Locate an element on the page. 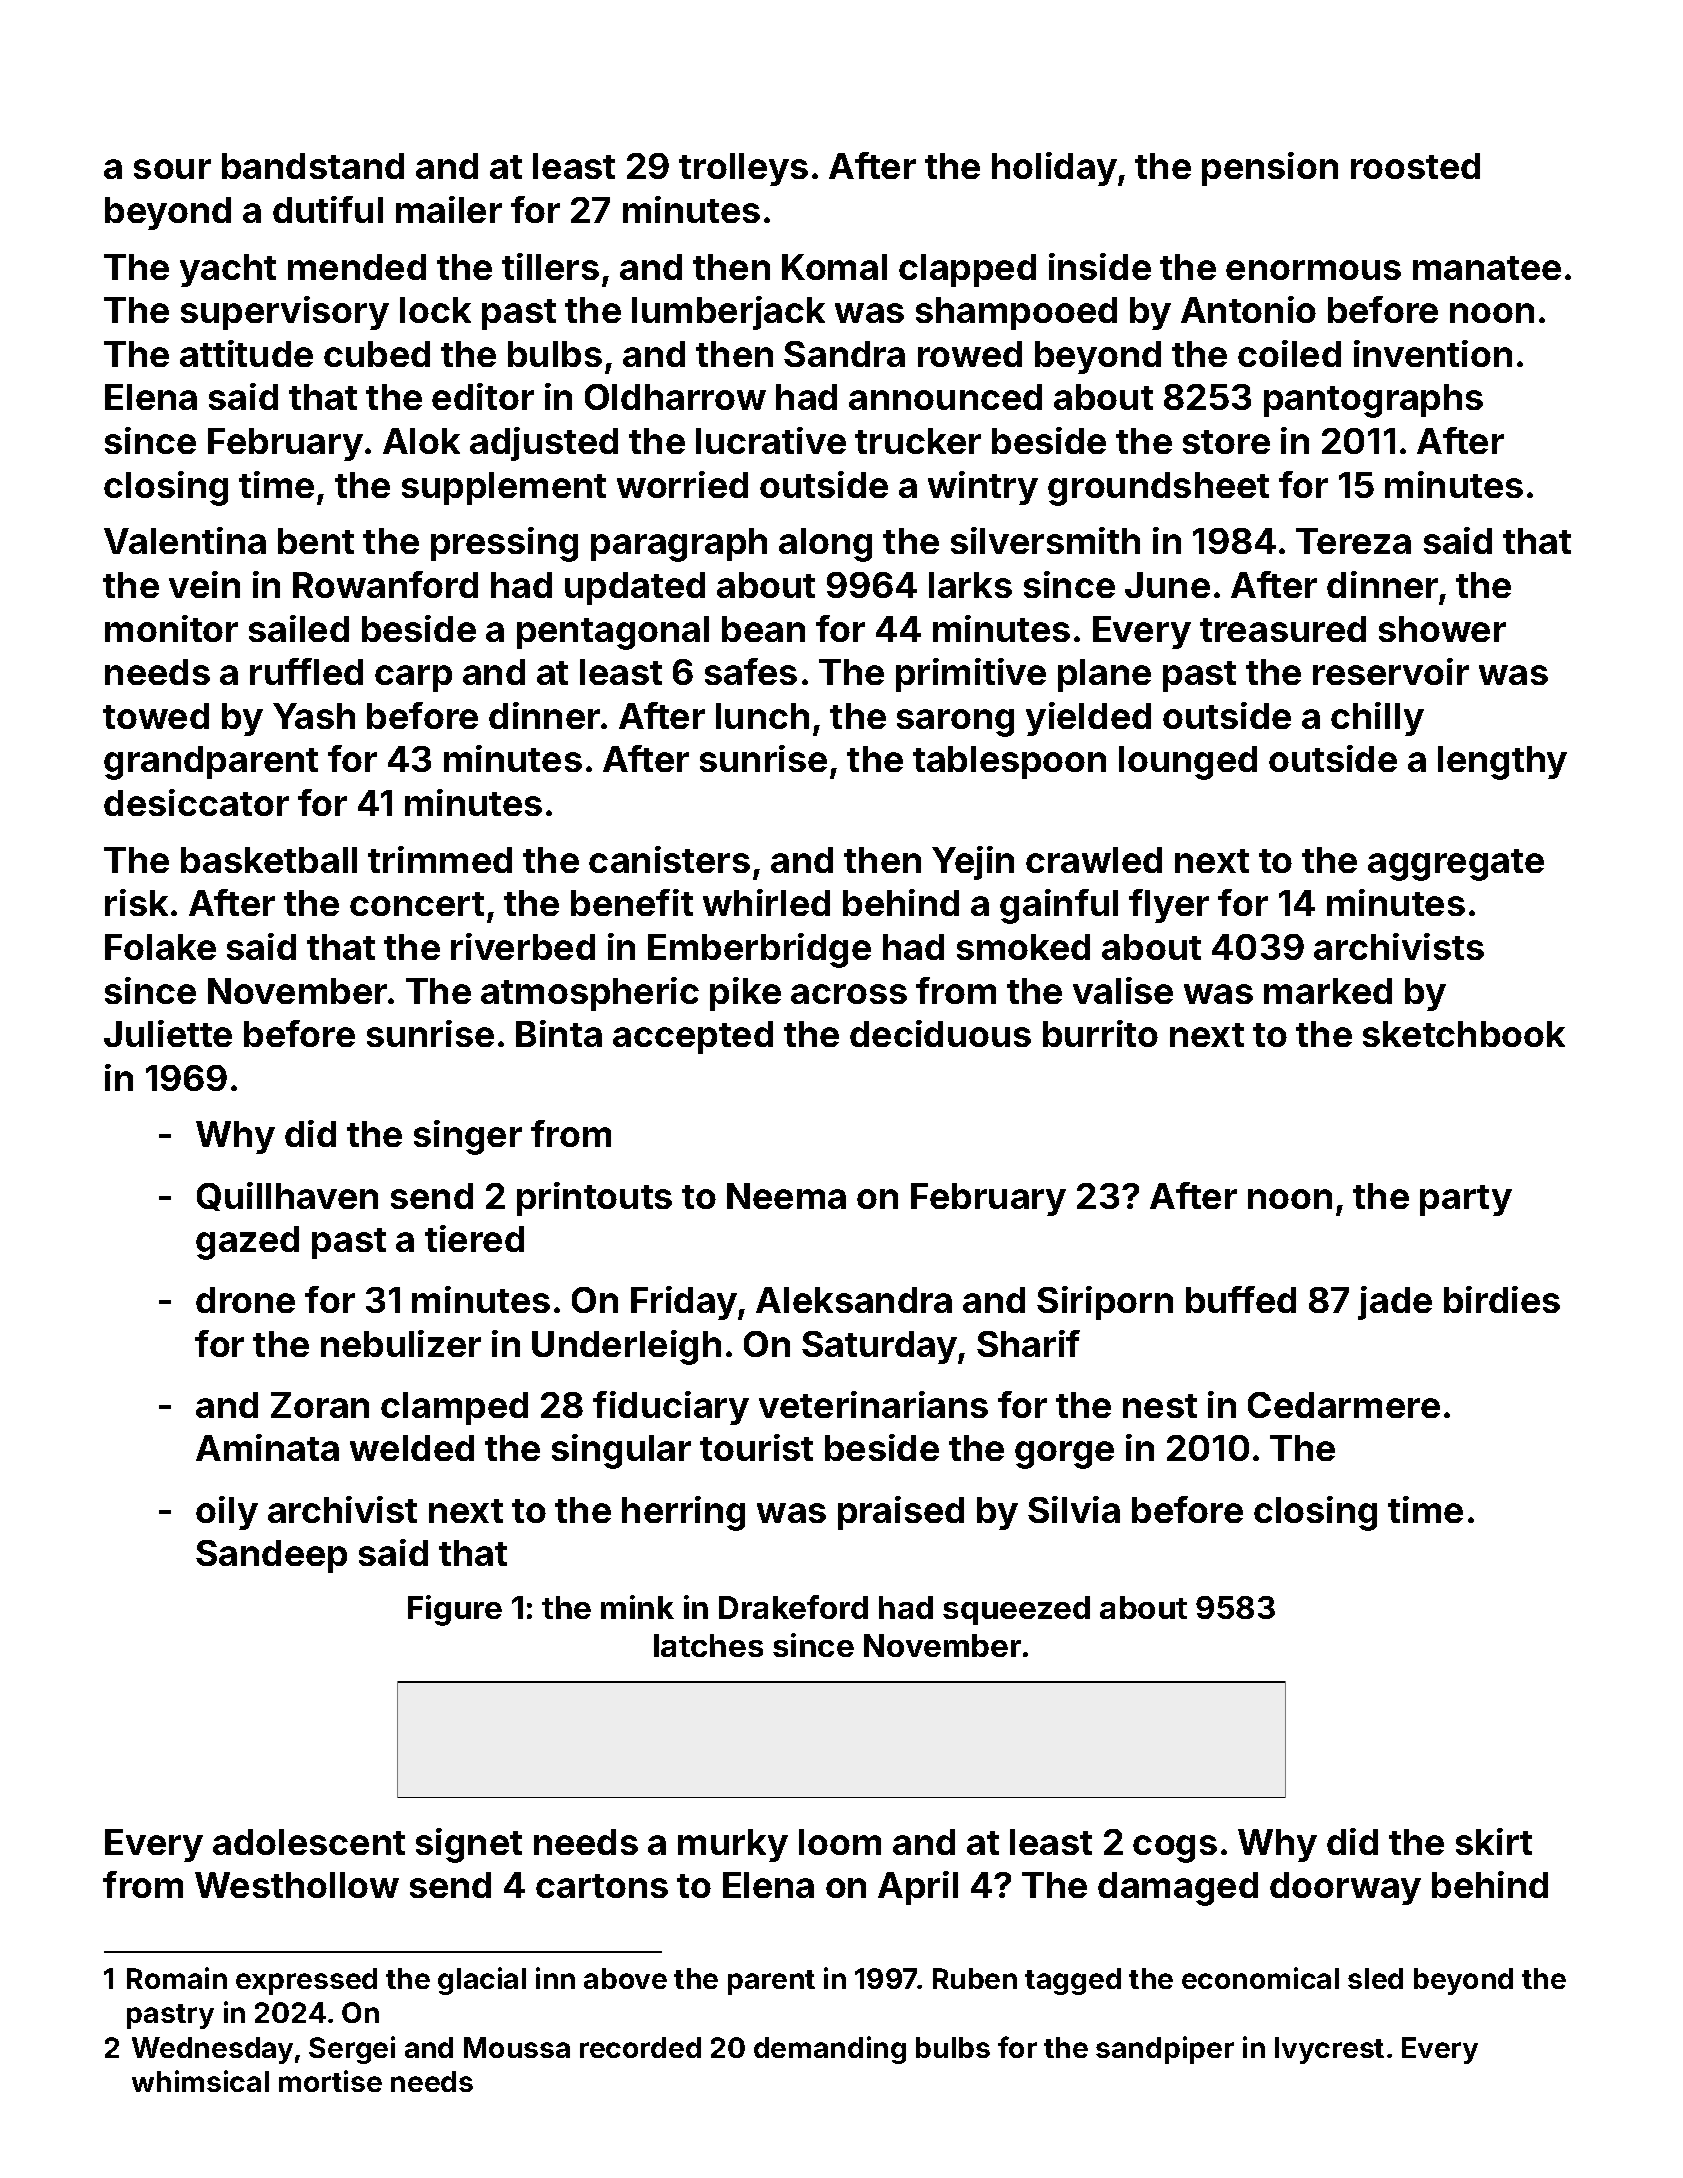 This image has height=2178, width=1683. groundsheet is located at coordinates (1158, 489).
